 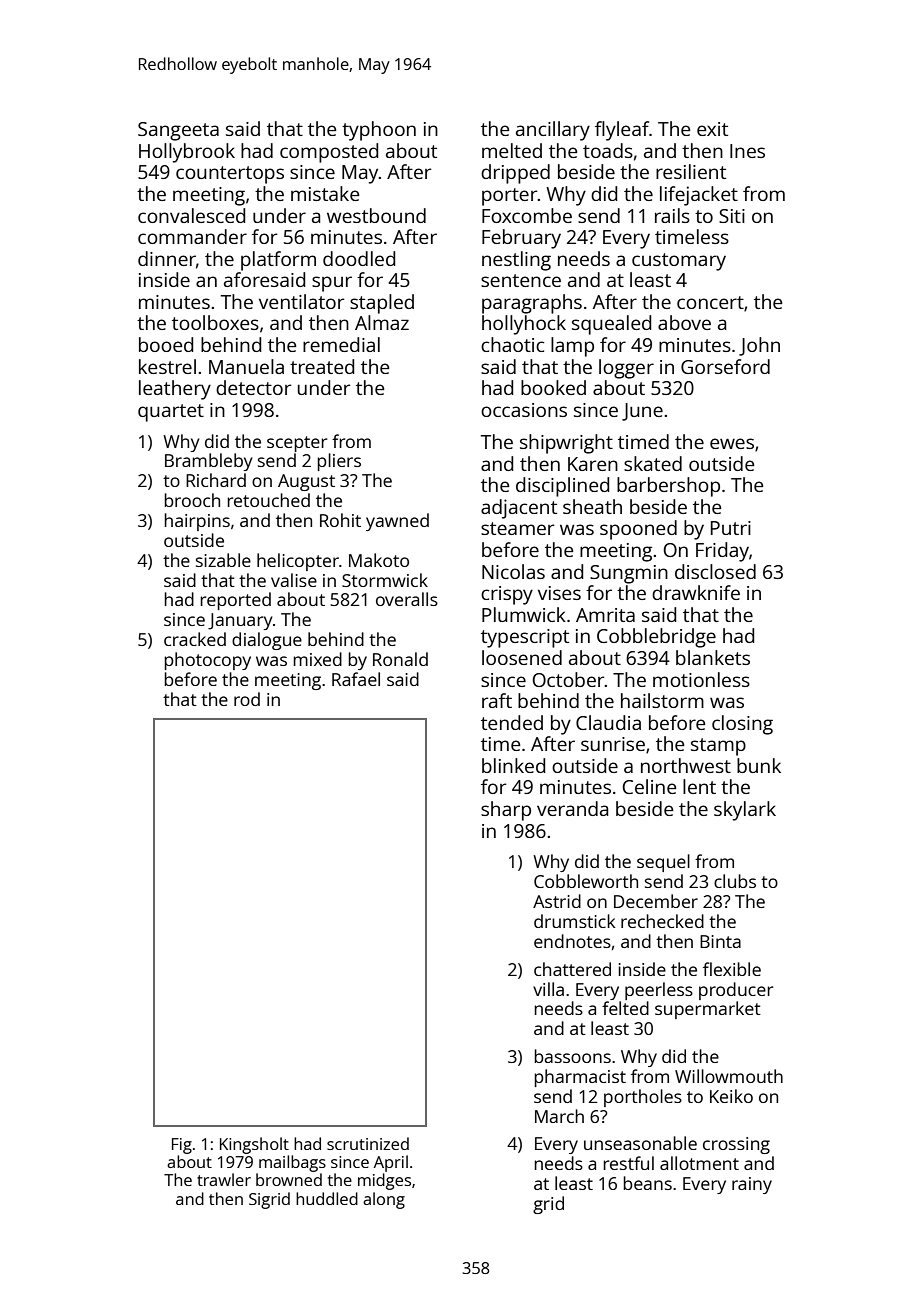 I want to click on huddled, so click(x=327, y=1198).
